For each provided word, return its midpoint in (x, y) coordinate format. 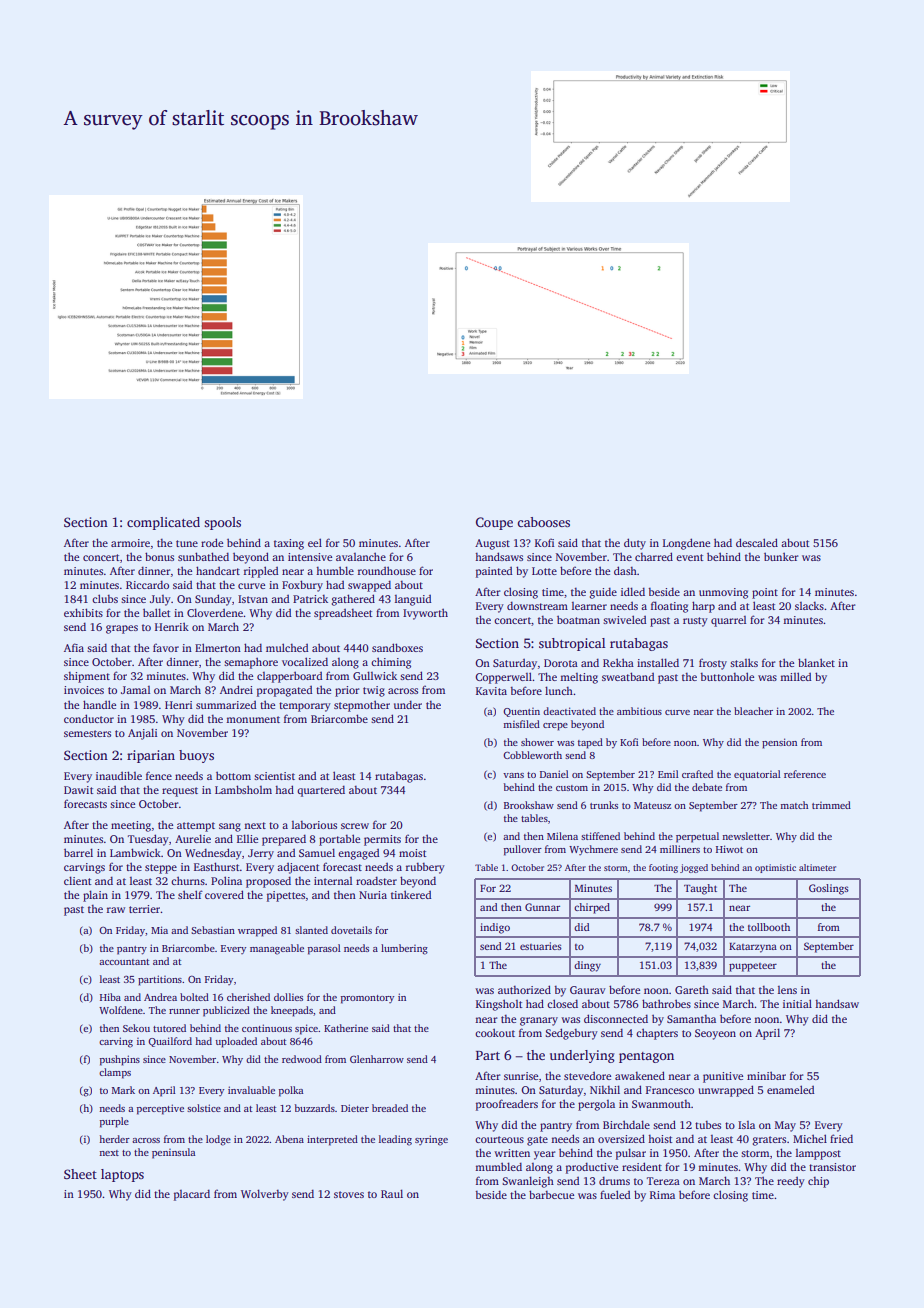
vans (513, 775)
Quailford (170, 1042)
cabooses (544, 522)
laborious (314, 825)
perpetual (697, 837)
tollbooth (769, 927)
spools (222, 523)
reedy (791, 1182)
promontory (367, 999)
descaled (757, 542)
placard (192, 1195)
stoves (349, 1194)
